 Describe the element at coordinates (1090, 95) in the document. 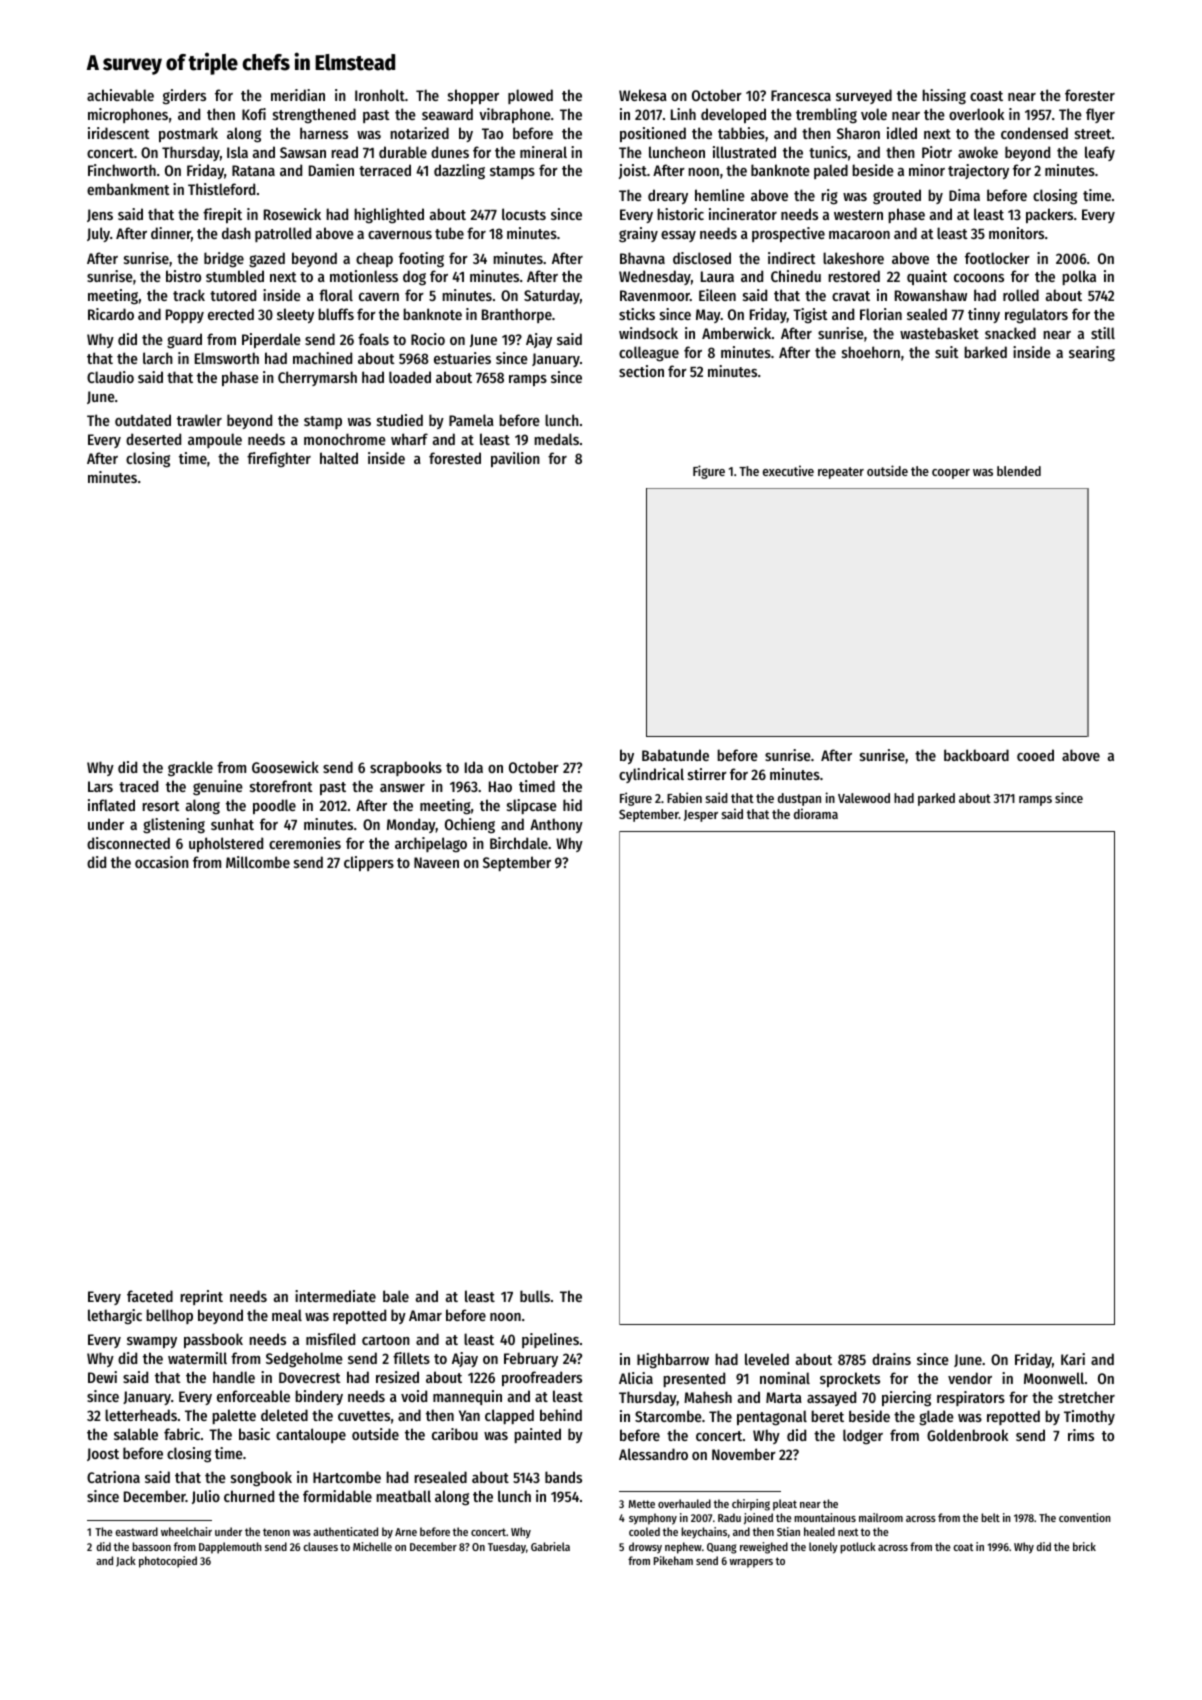

I see `forester` at that location.
